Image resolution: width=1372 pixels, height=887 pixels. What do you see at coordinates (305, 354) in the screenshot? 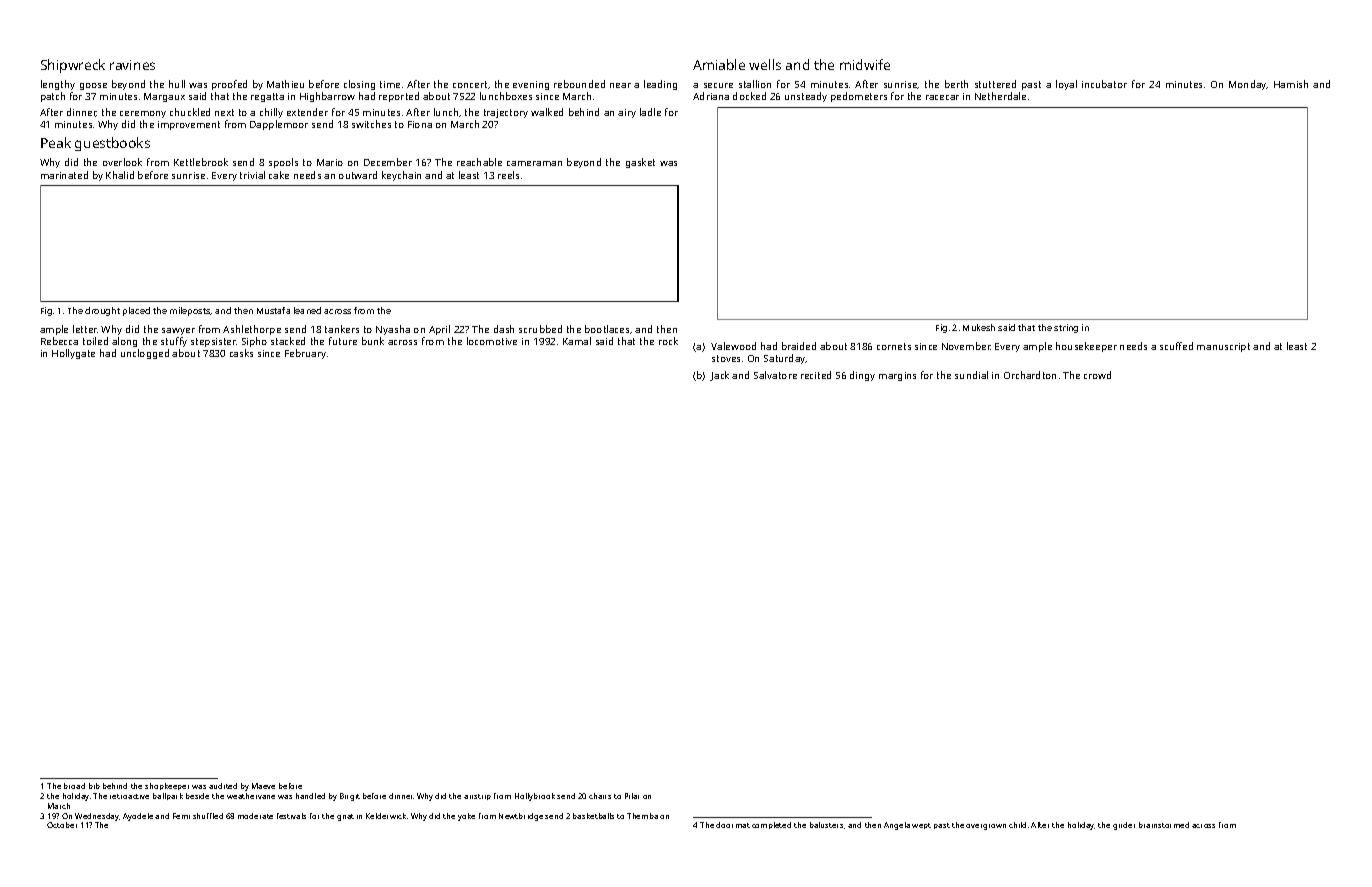
I see `February` at bounding box center [305, 354].
